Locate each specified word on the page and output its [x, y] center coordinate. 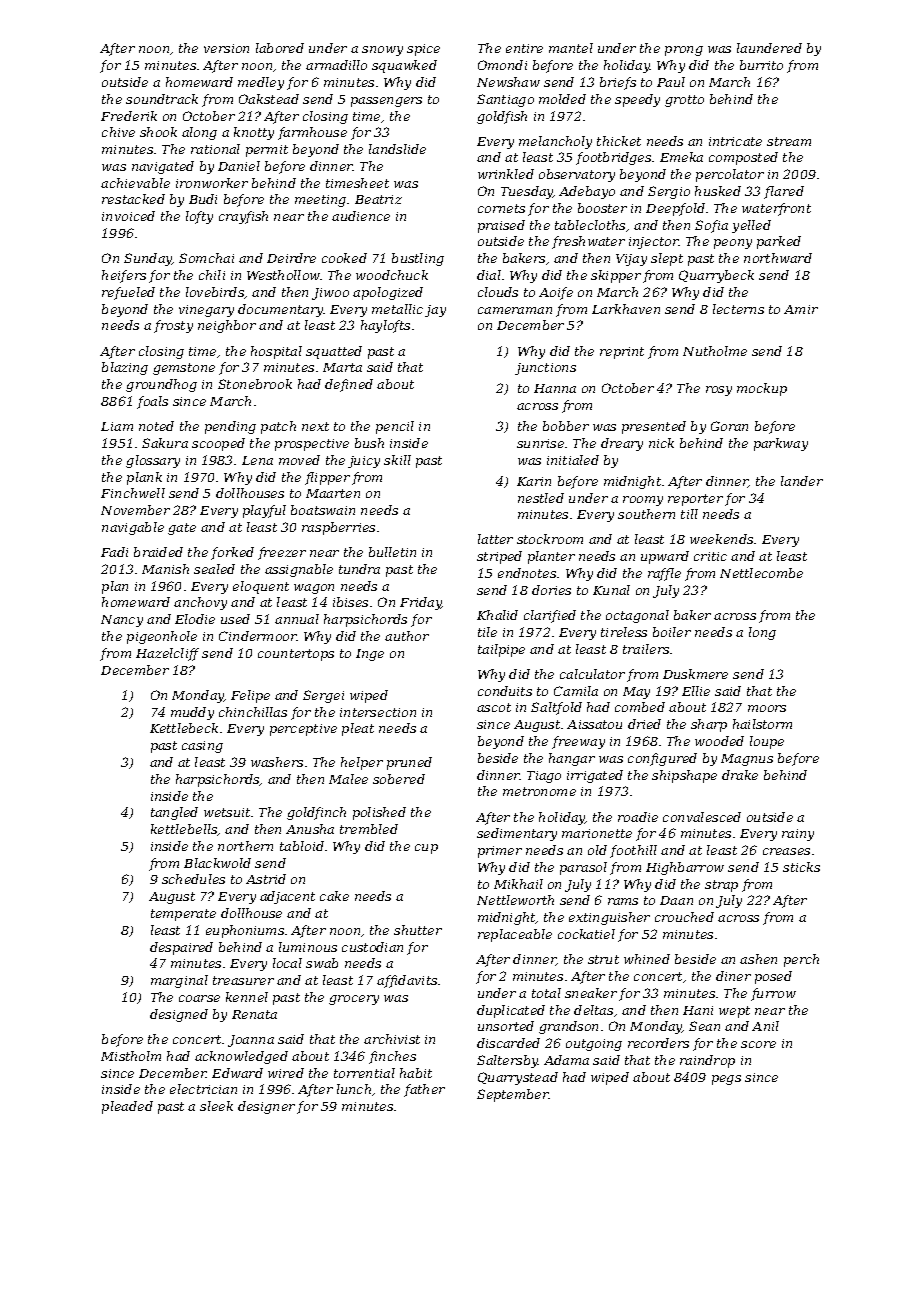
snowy [382, 51]
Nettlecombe [761, 573]
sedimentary [517, 834]
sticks [801, 867]
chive [118, 132]
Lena [257, 460]
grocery [354, 1000]
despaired [181, 948]
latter [495, 539]
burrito [761, 65]
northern [245, 846]
